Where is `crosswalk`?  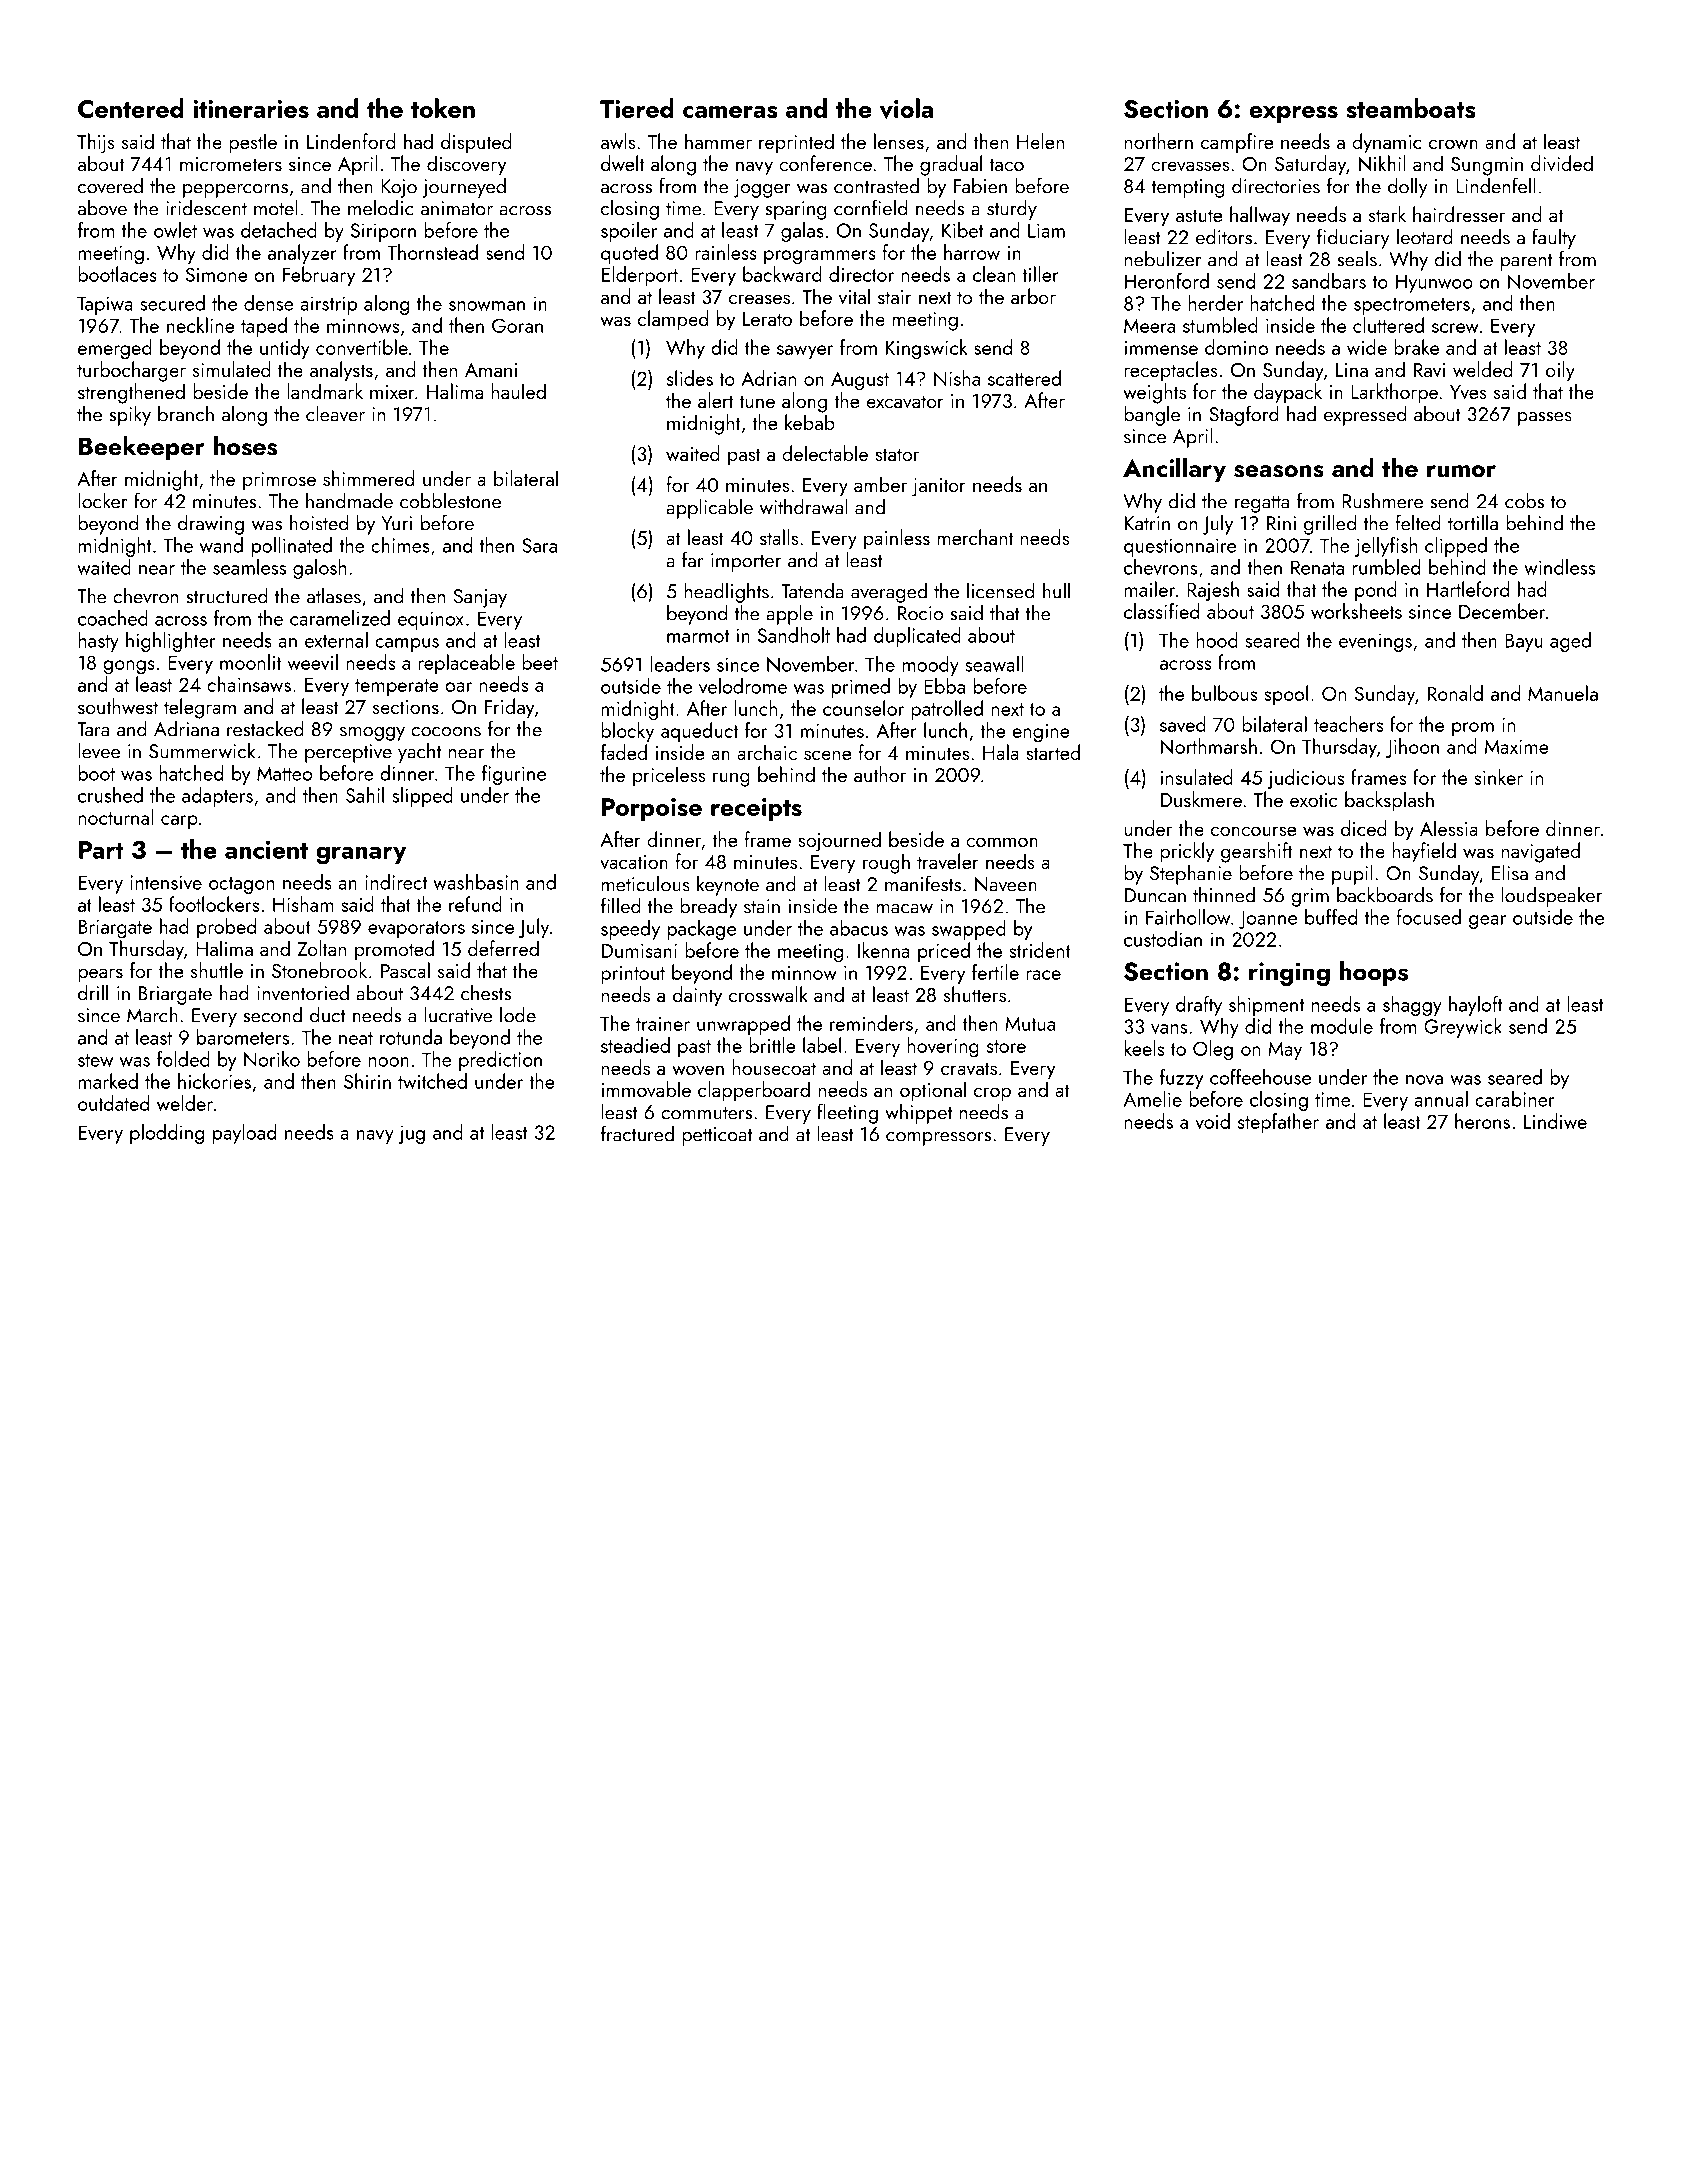 crosswalk is located at coordinates (768, 994).
